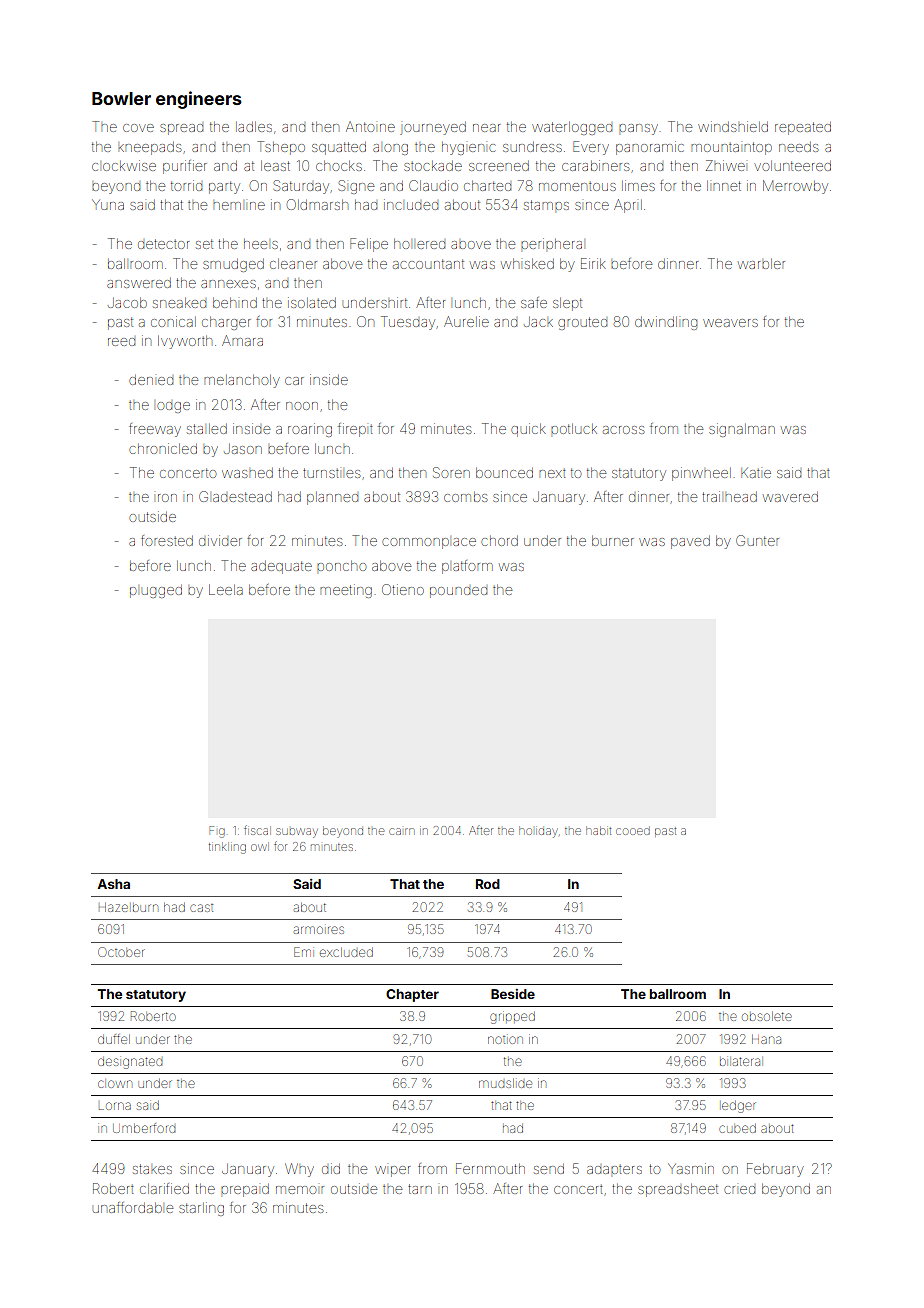  I want to click on trailhead, so click(729, 496).
